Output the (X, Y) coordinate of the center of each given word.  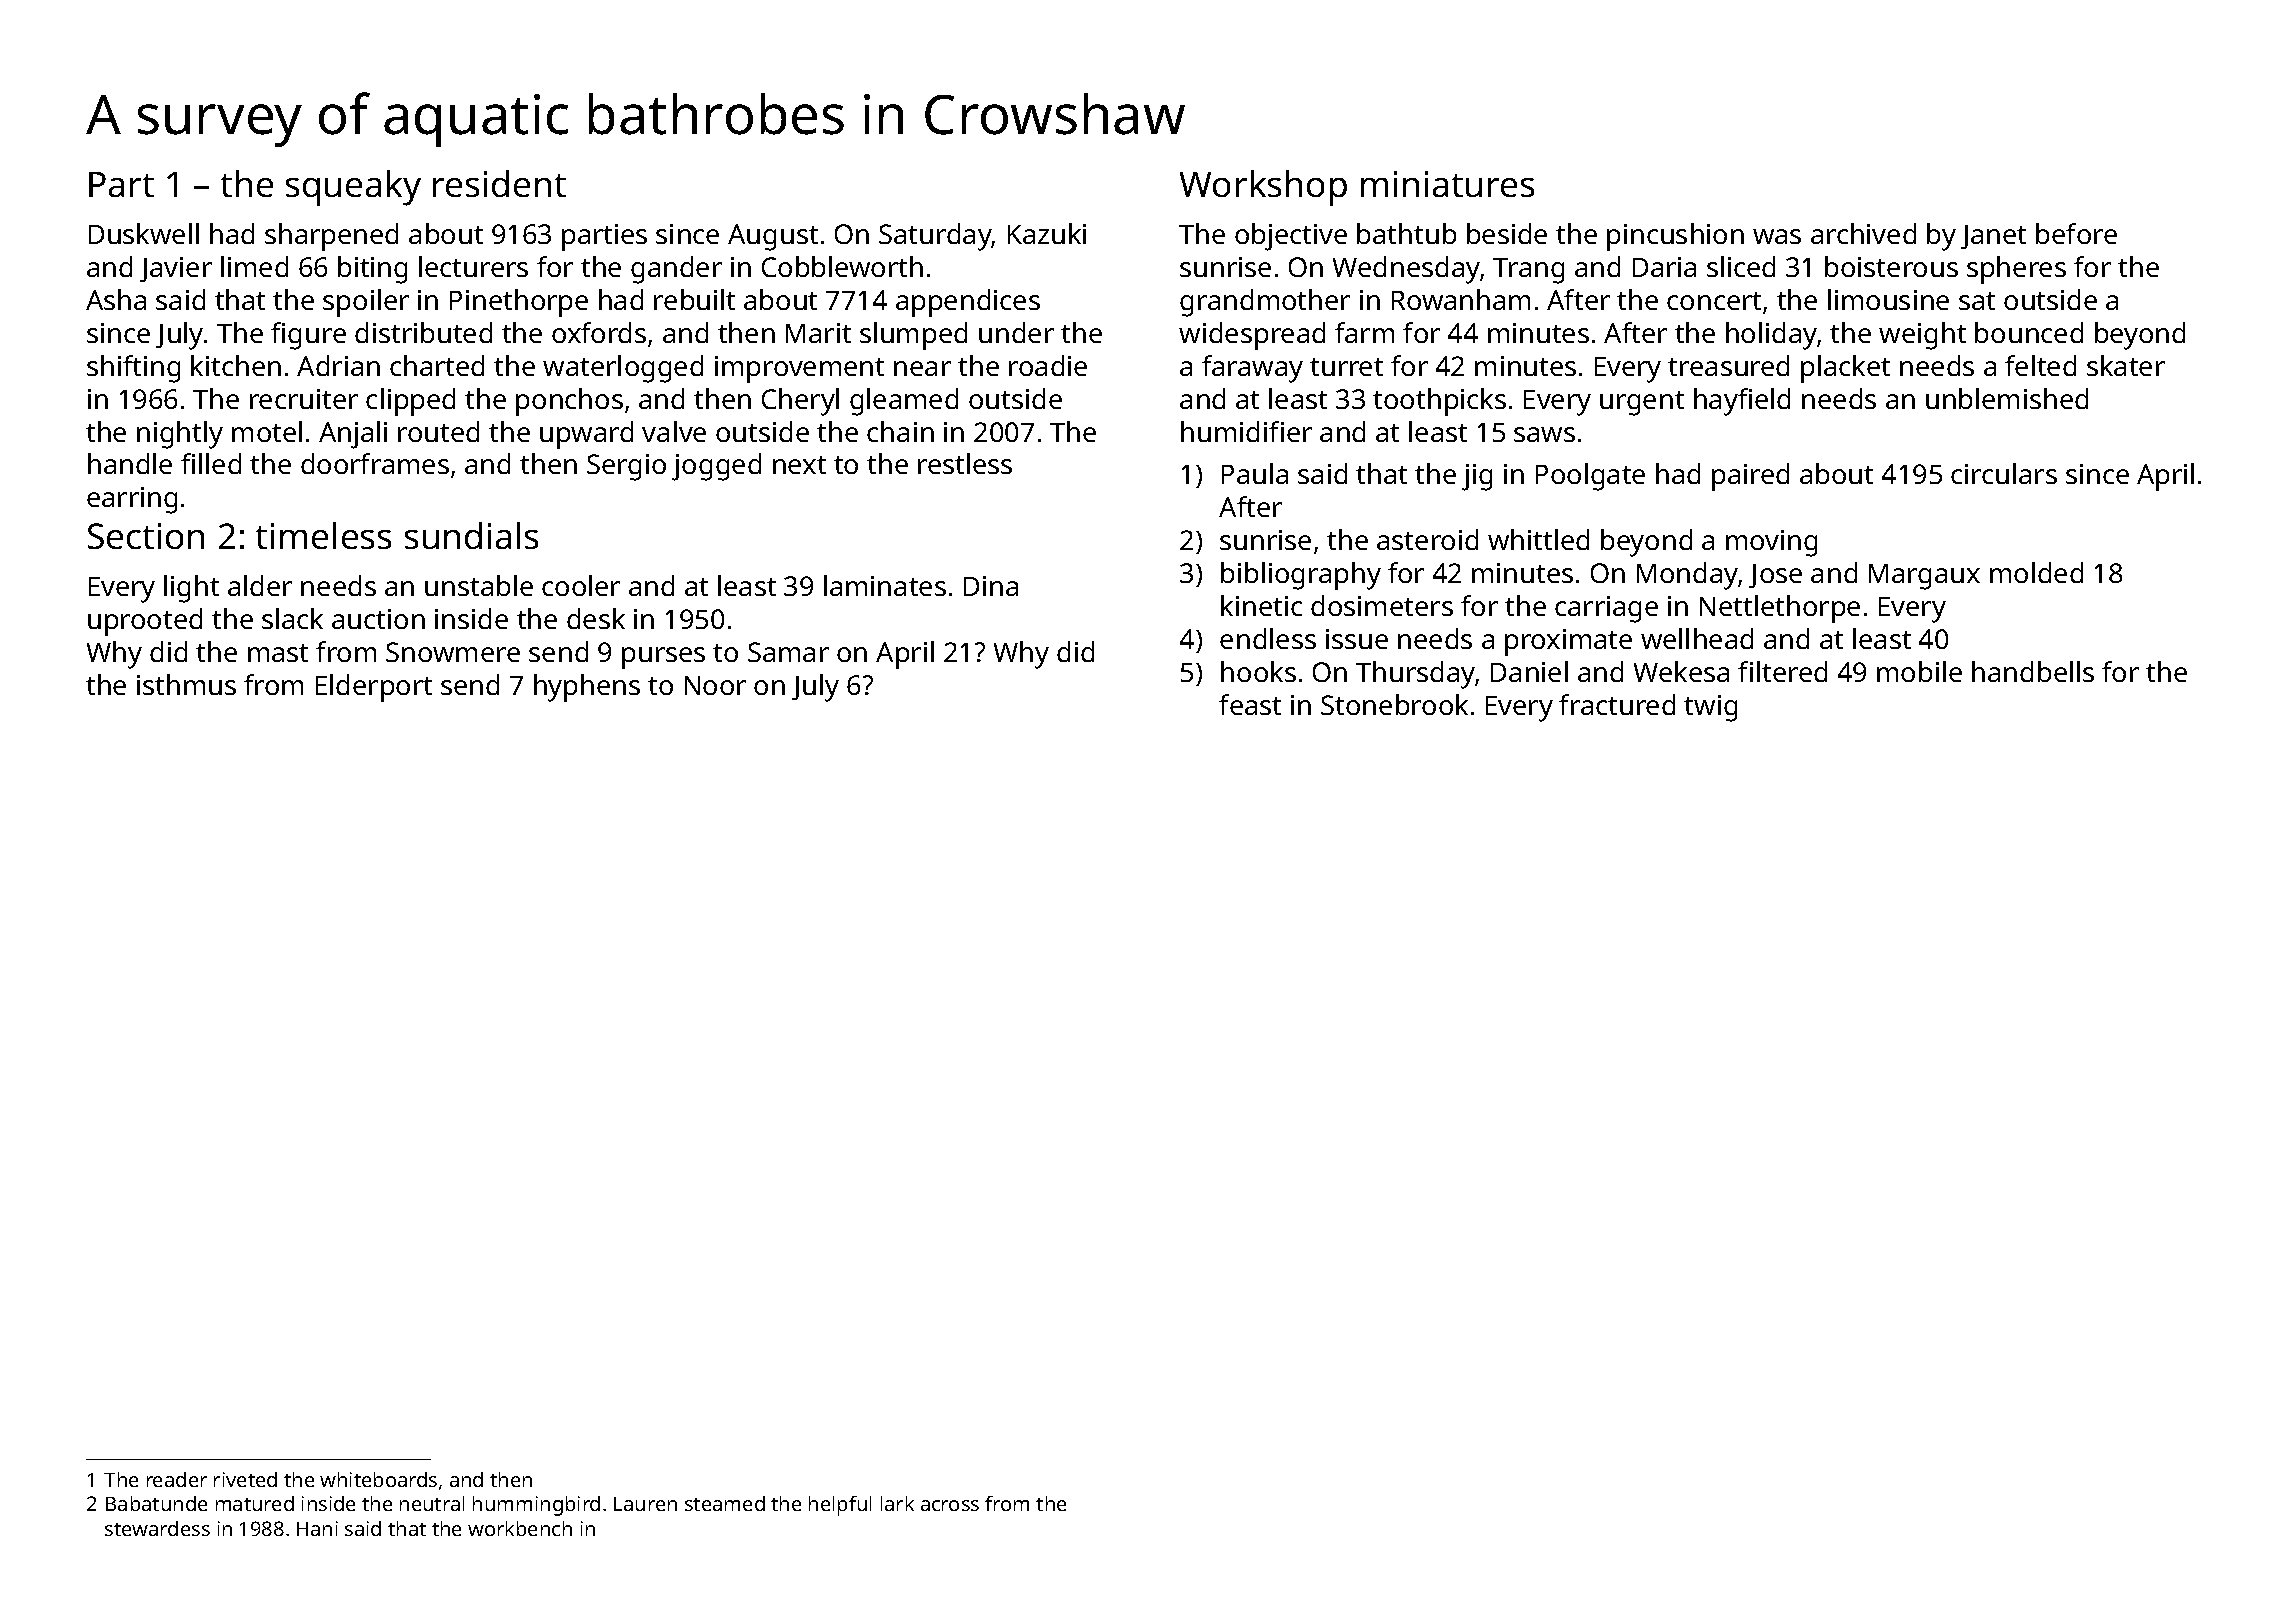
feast (1250, 704)
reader (177, 1479)
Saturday (935, 237)
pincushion (1675, 237)
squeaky (353, 188)
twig (1710, 708)
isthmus (186, 684)
